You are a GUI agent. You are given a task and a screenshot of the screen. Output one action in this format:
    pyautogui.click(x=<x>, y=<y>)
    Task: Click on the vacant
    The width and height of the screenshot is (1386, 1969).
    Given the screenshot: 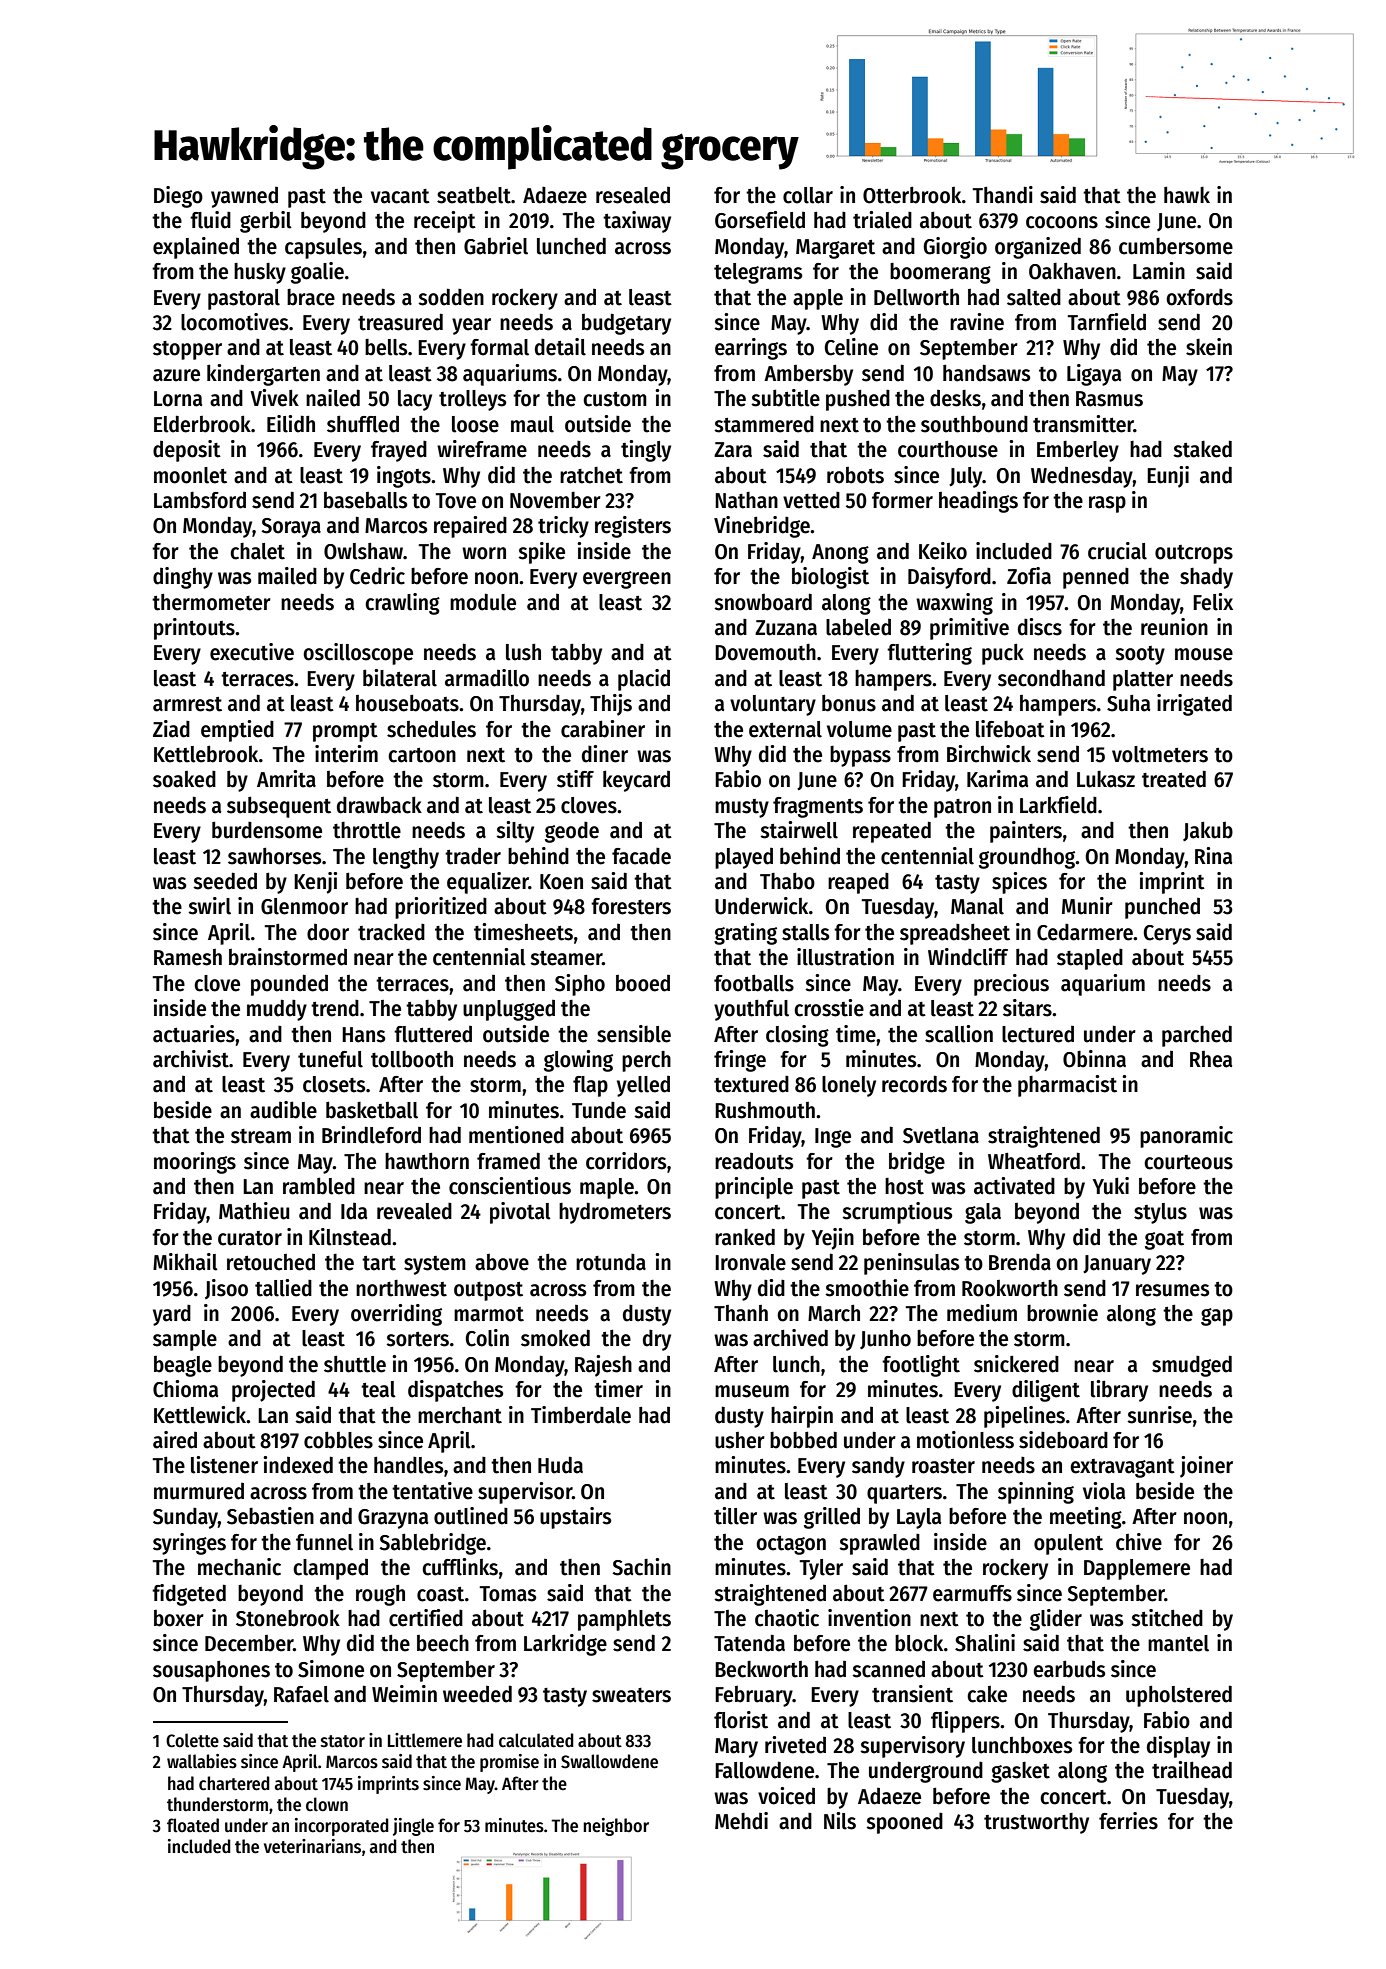 What is the action you would take?
    pyautogui.click(x=400, y=196)
